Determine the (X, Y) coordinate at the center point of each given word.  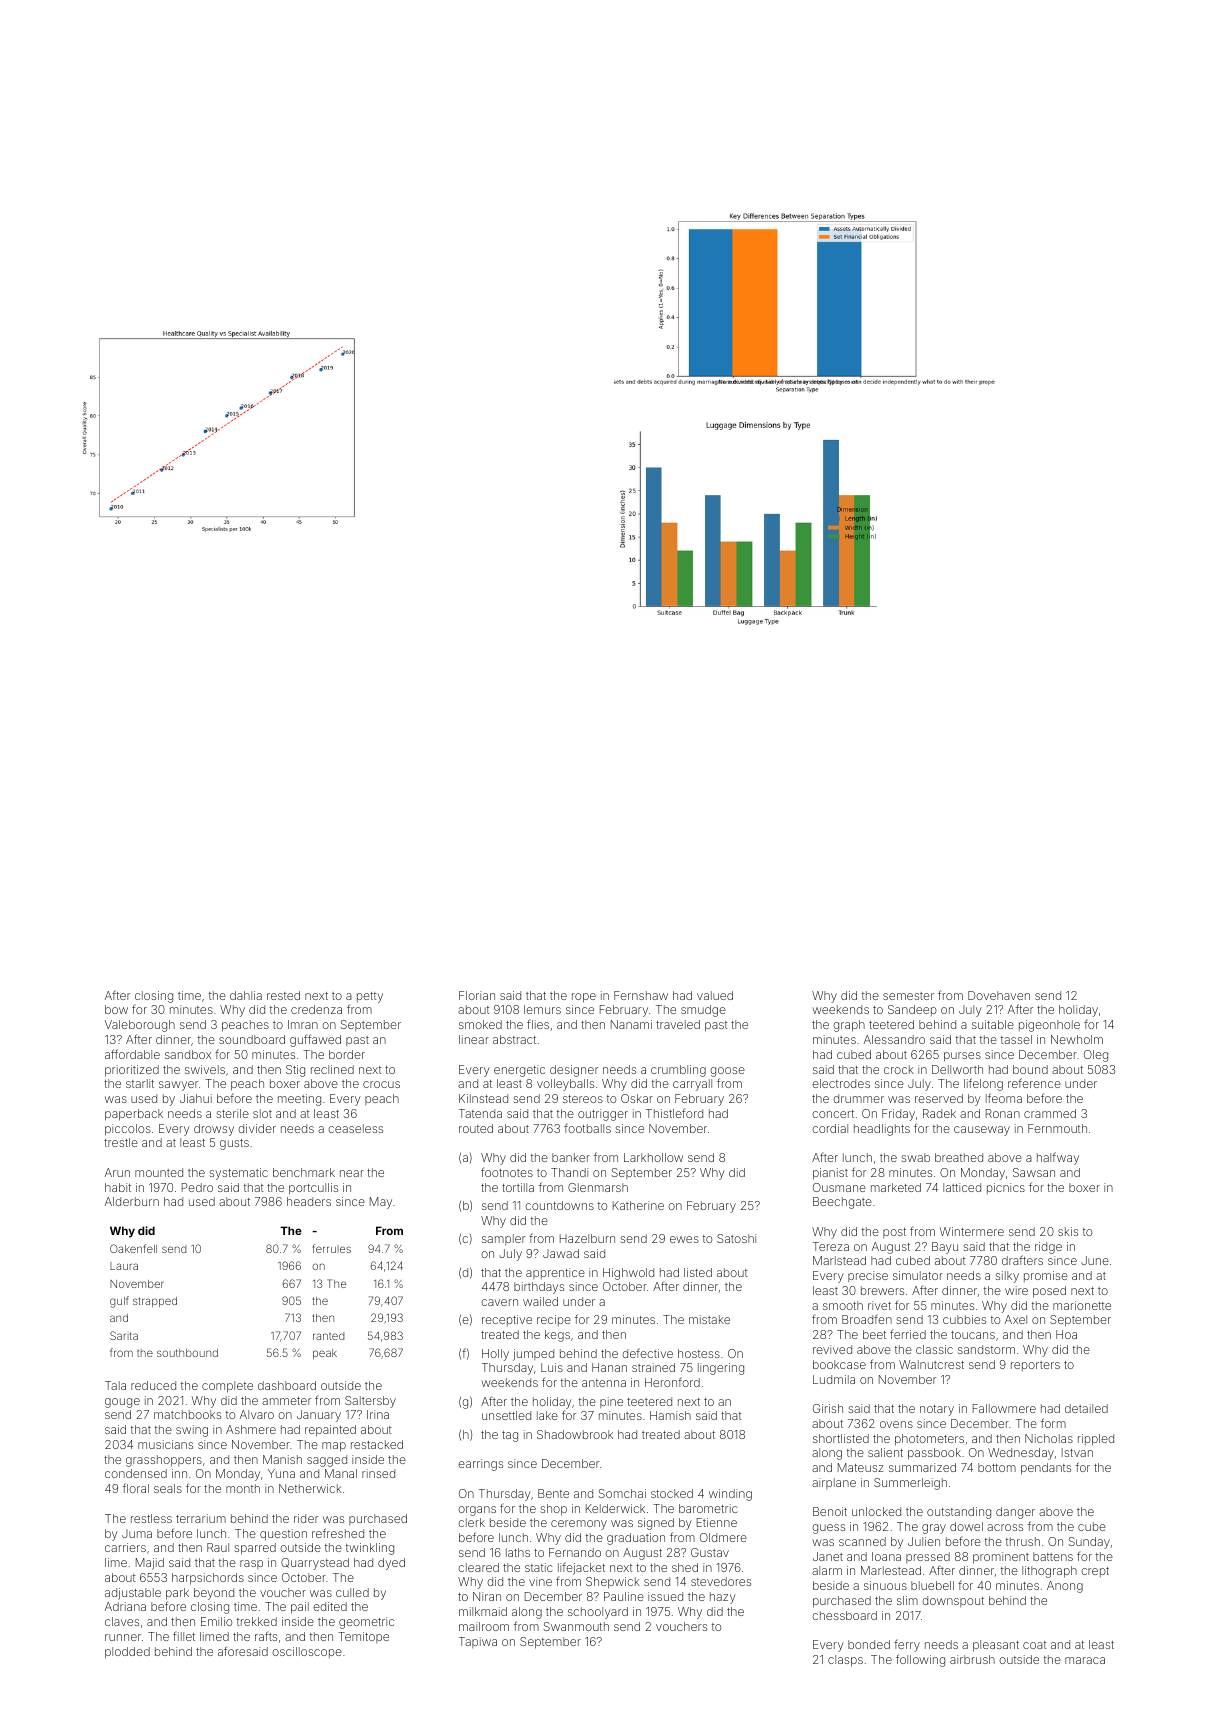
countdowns (559, 1205)
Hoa (1066, 1334)
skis (1068, 1231)
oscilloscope (307, 1652)
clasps (845, 1661)
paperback (134, 1115)
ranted (328, 1336)
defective (647, 1353)
